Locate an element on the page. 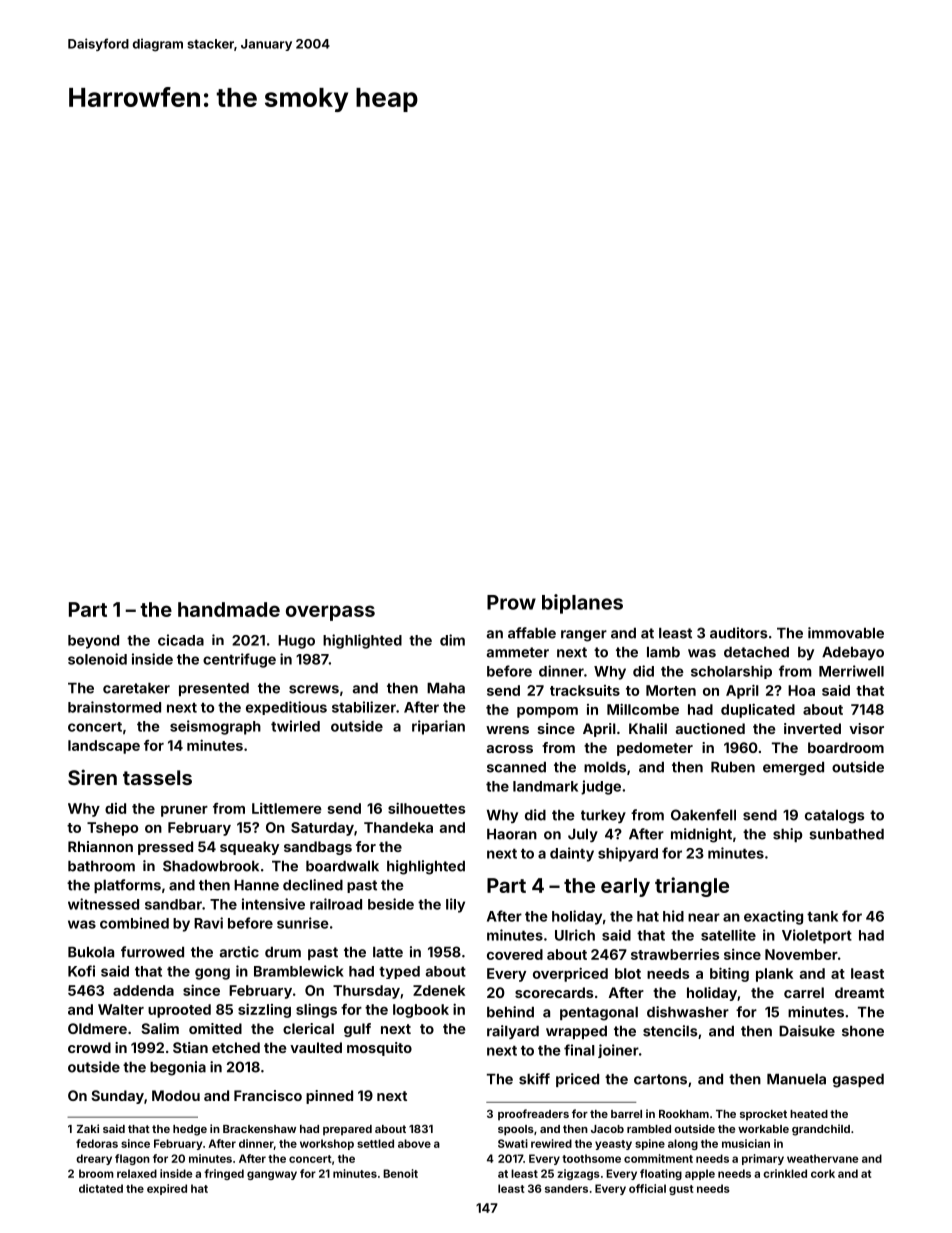 This page has height=1233, width=952. exacting is located at coordinates (773, 917).
